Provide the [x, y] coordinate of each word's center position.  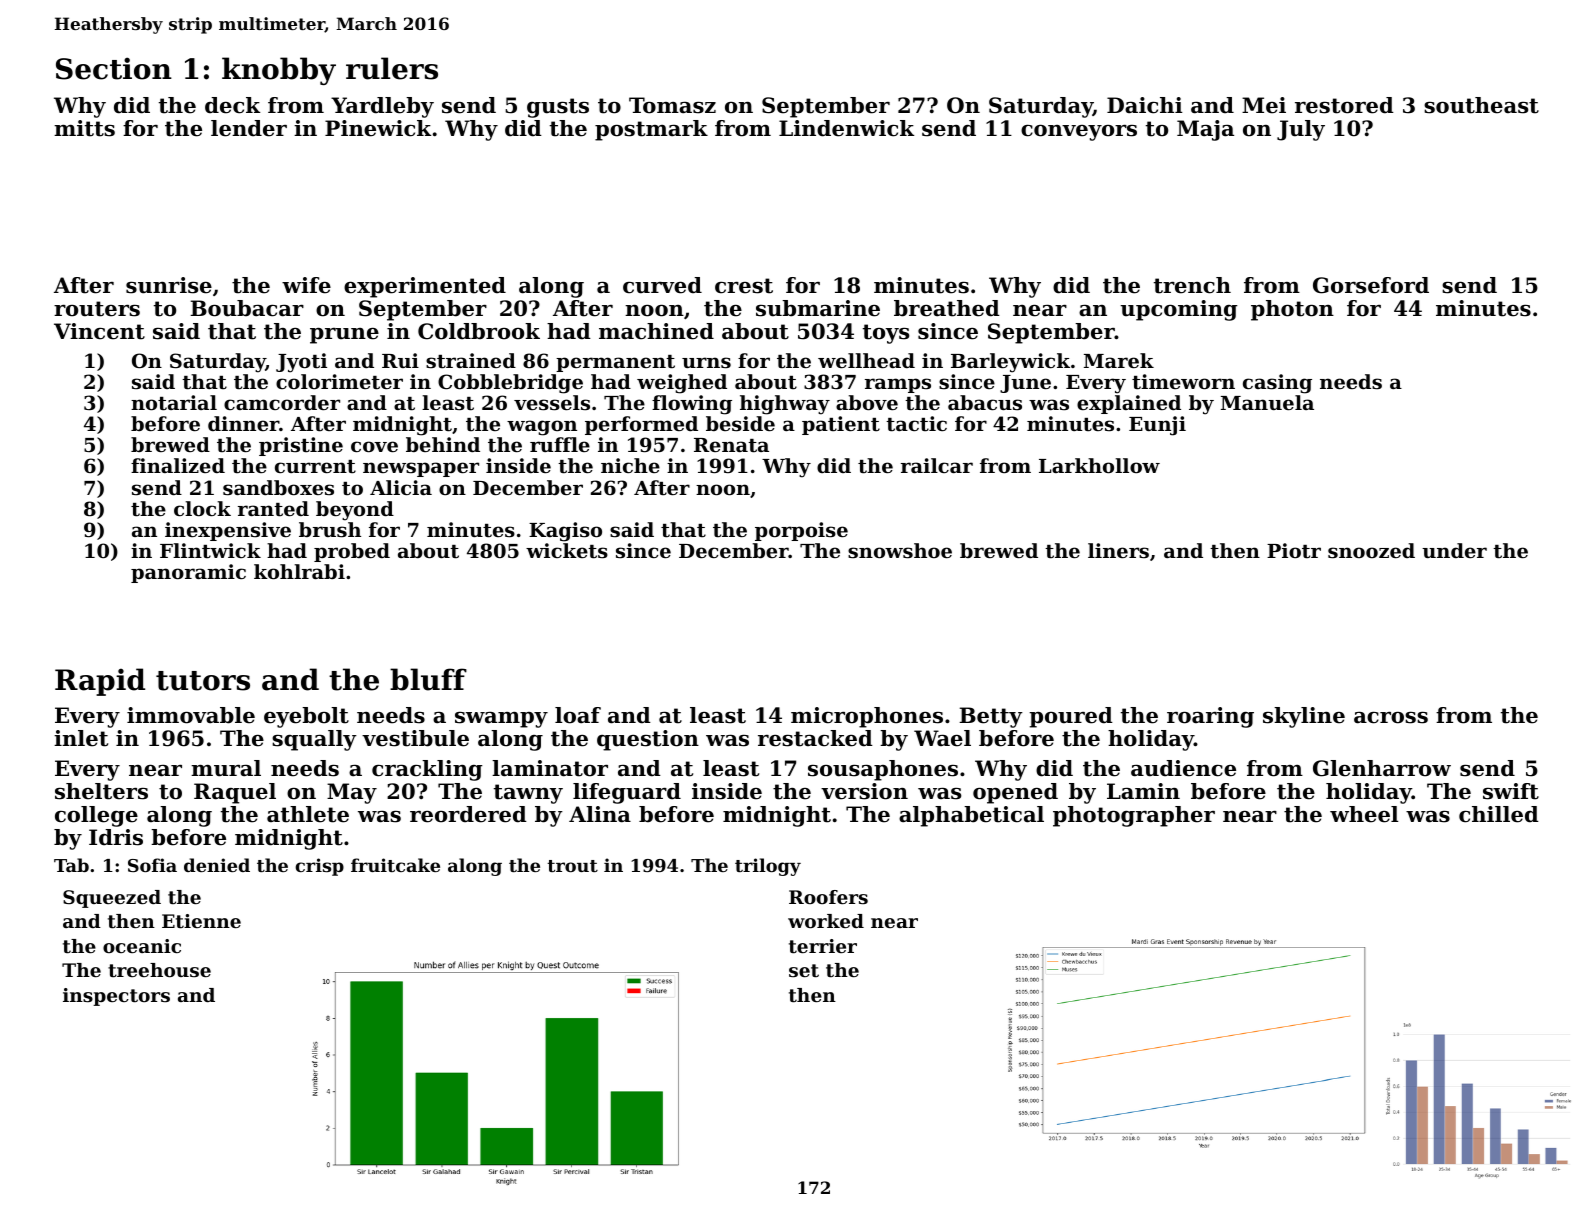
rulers [392, 68]
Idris [116, 837]
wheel [1364, 814]
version [864, 791]
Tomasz [672, 105]
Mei [1264, 105]
